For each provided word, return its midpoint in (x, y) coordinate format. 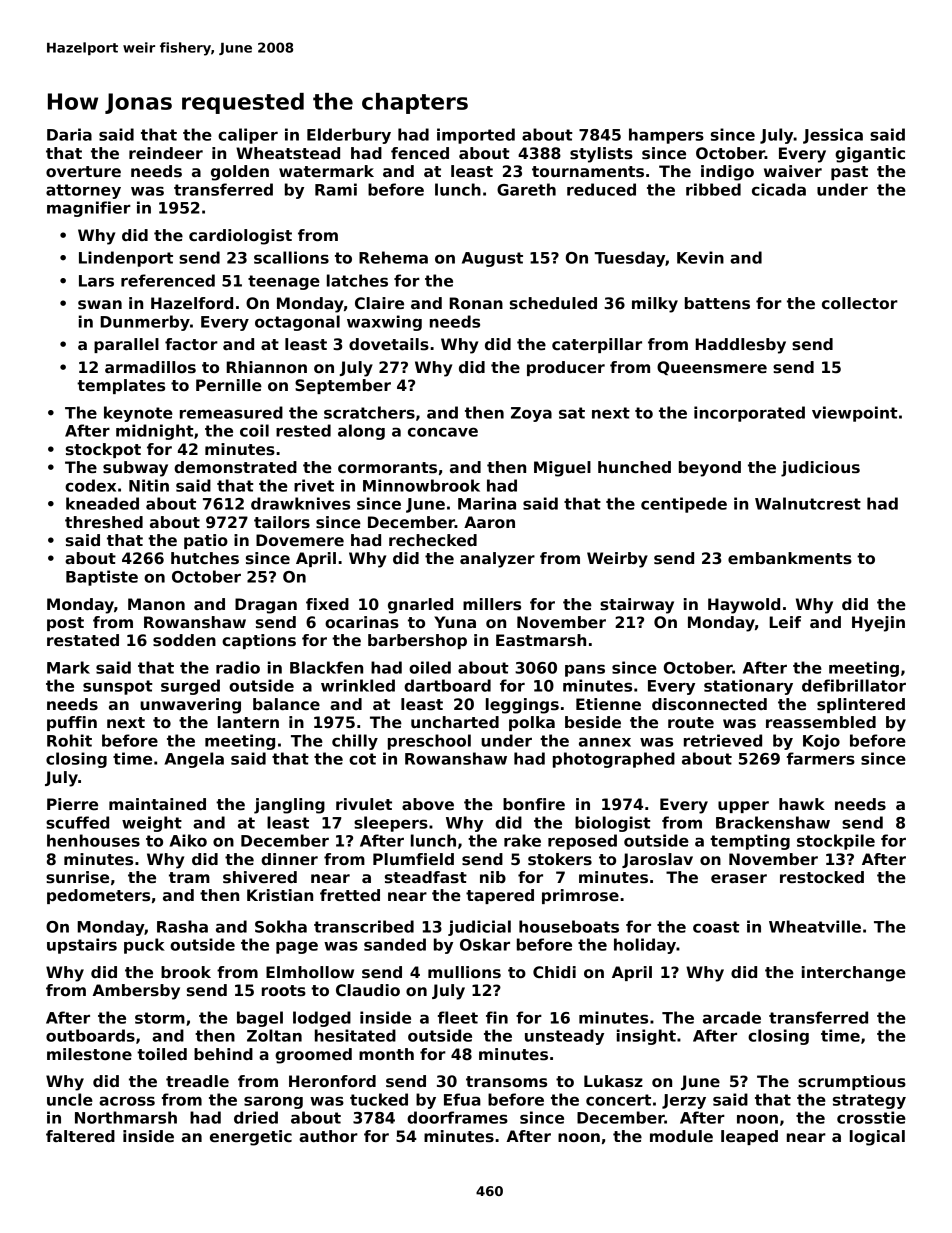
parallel (126, 345)
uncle (70, 1099)
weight (152, 824)
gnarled (420, 606)
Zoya (531, 414)
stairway (637, 606)
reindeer (166, 153)
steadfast (426, 877)
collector (860, 303)
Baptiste (102, 578)
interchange (854, 974)
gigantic (870, 155)
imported (476, 136)
